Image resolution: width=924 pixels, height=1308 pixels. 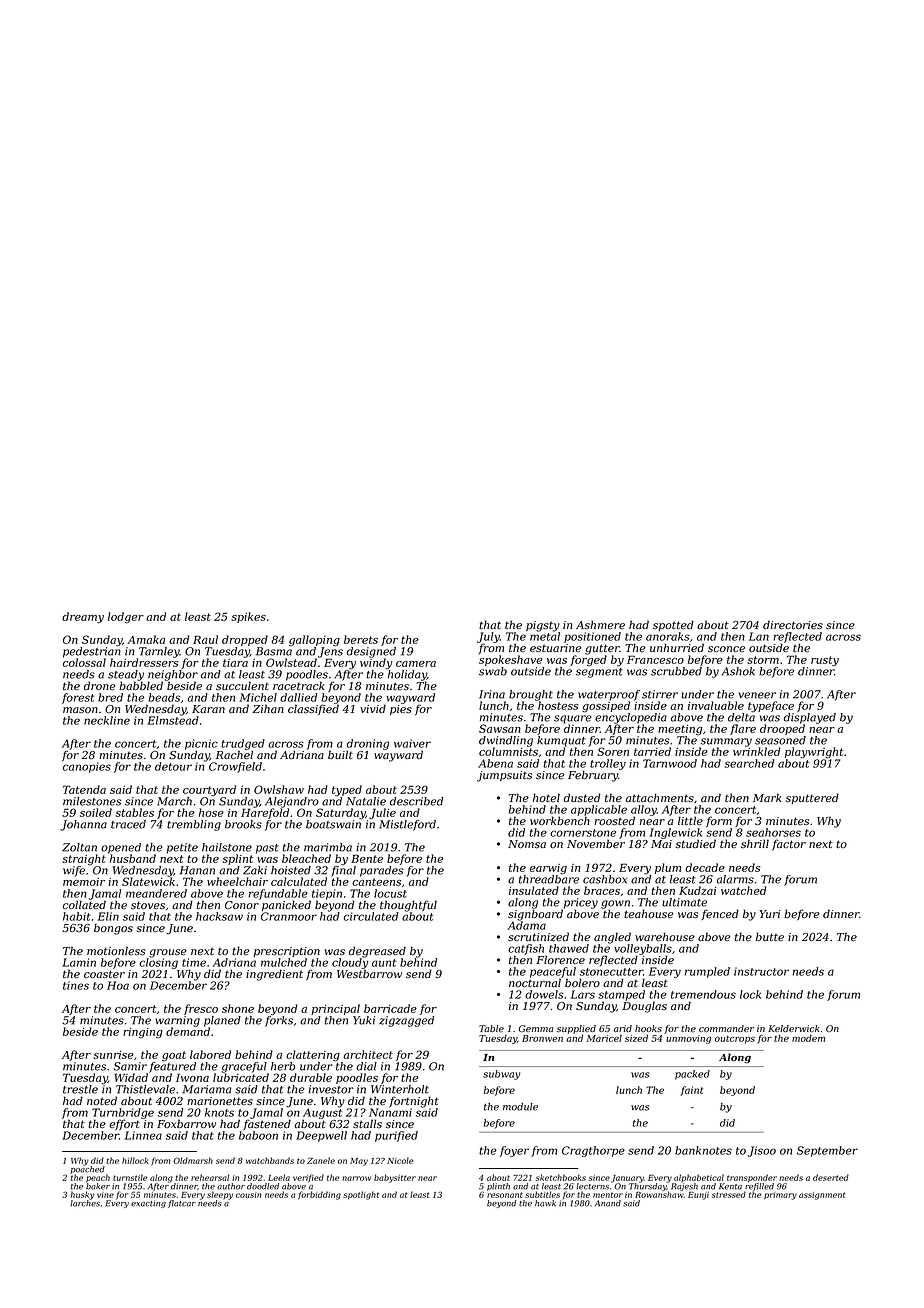 What do you see at coordinates (789, 845) in the image?
I see `factor` at bounding box center [789, 845].
